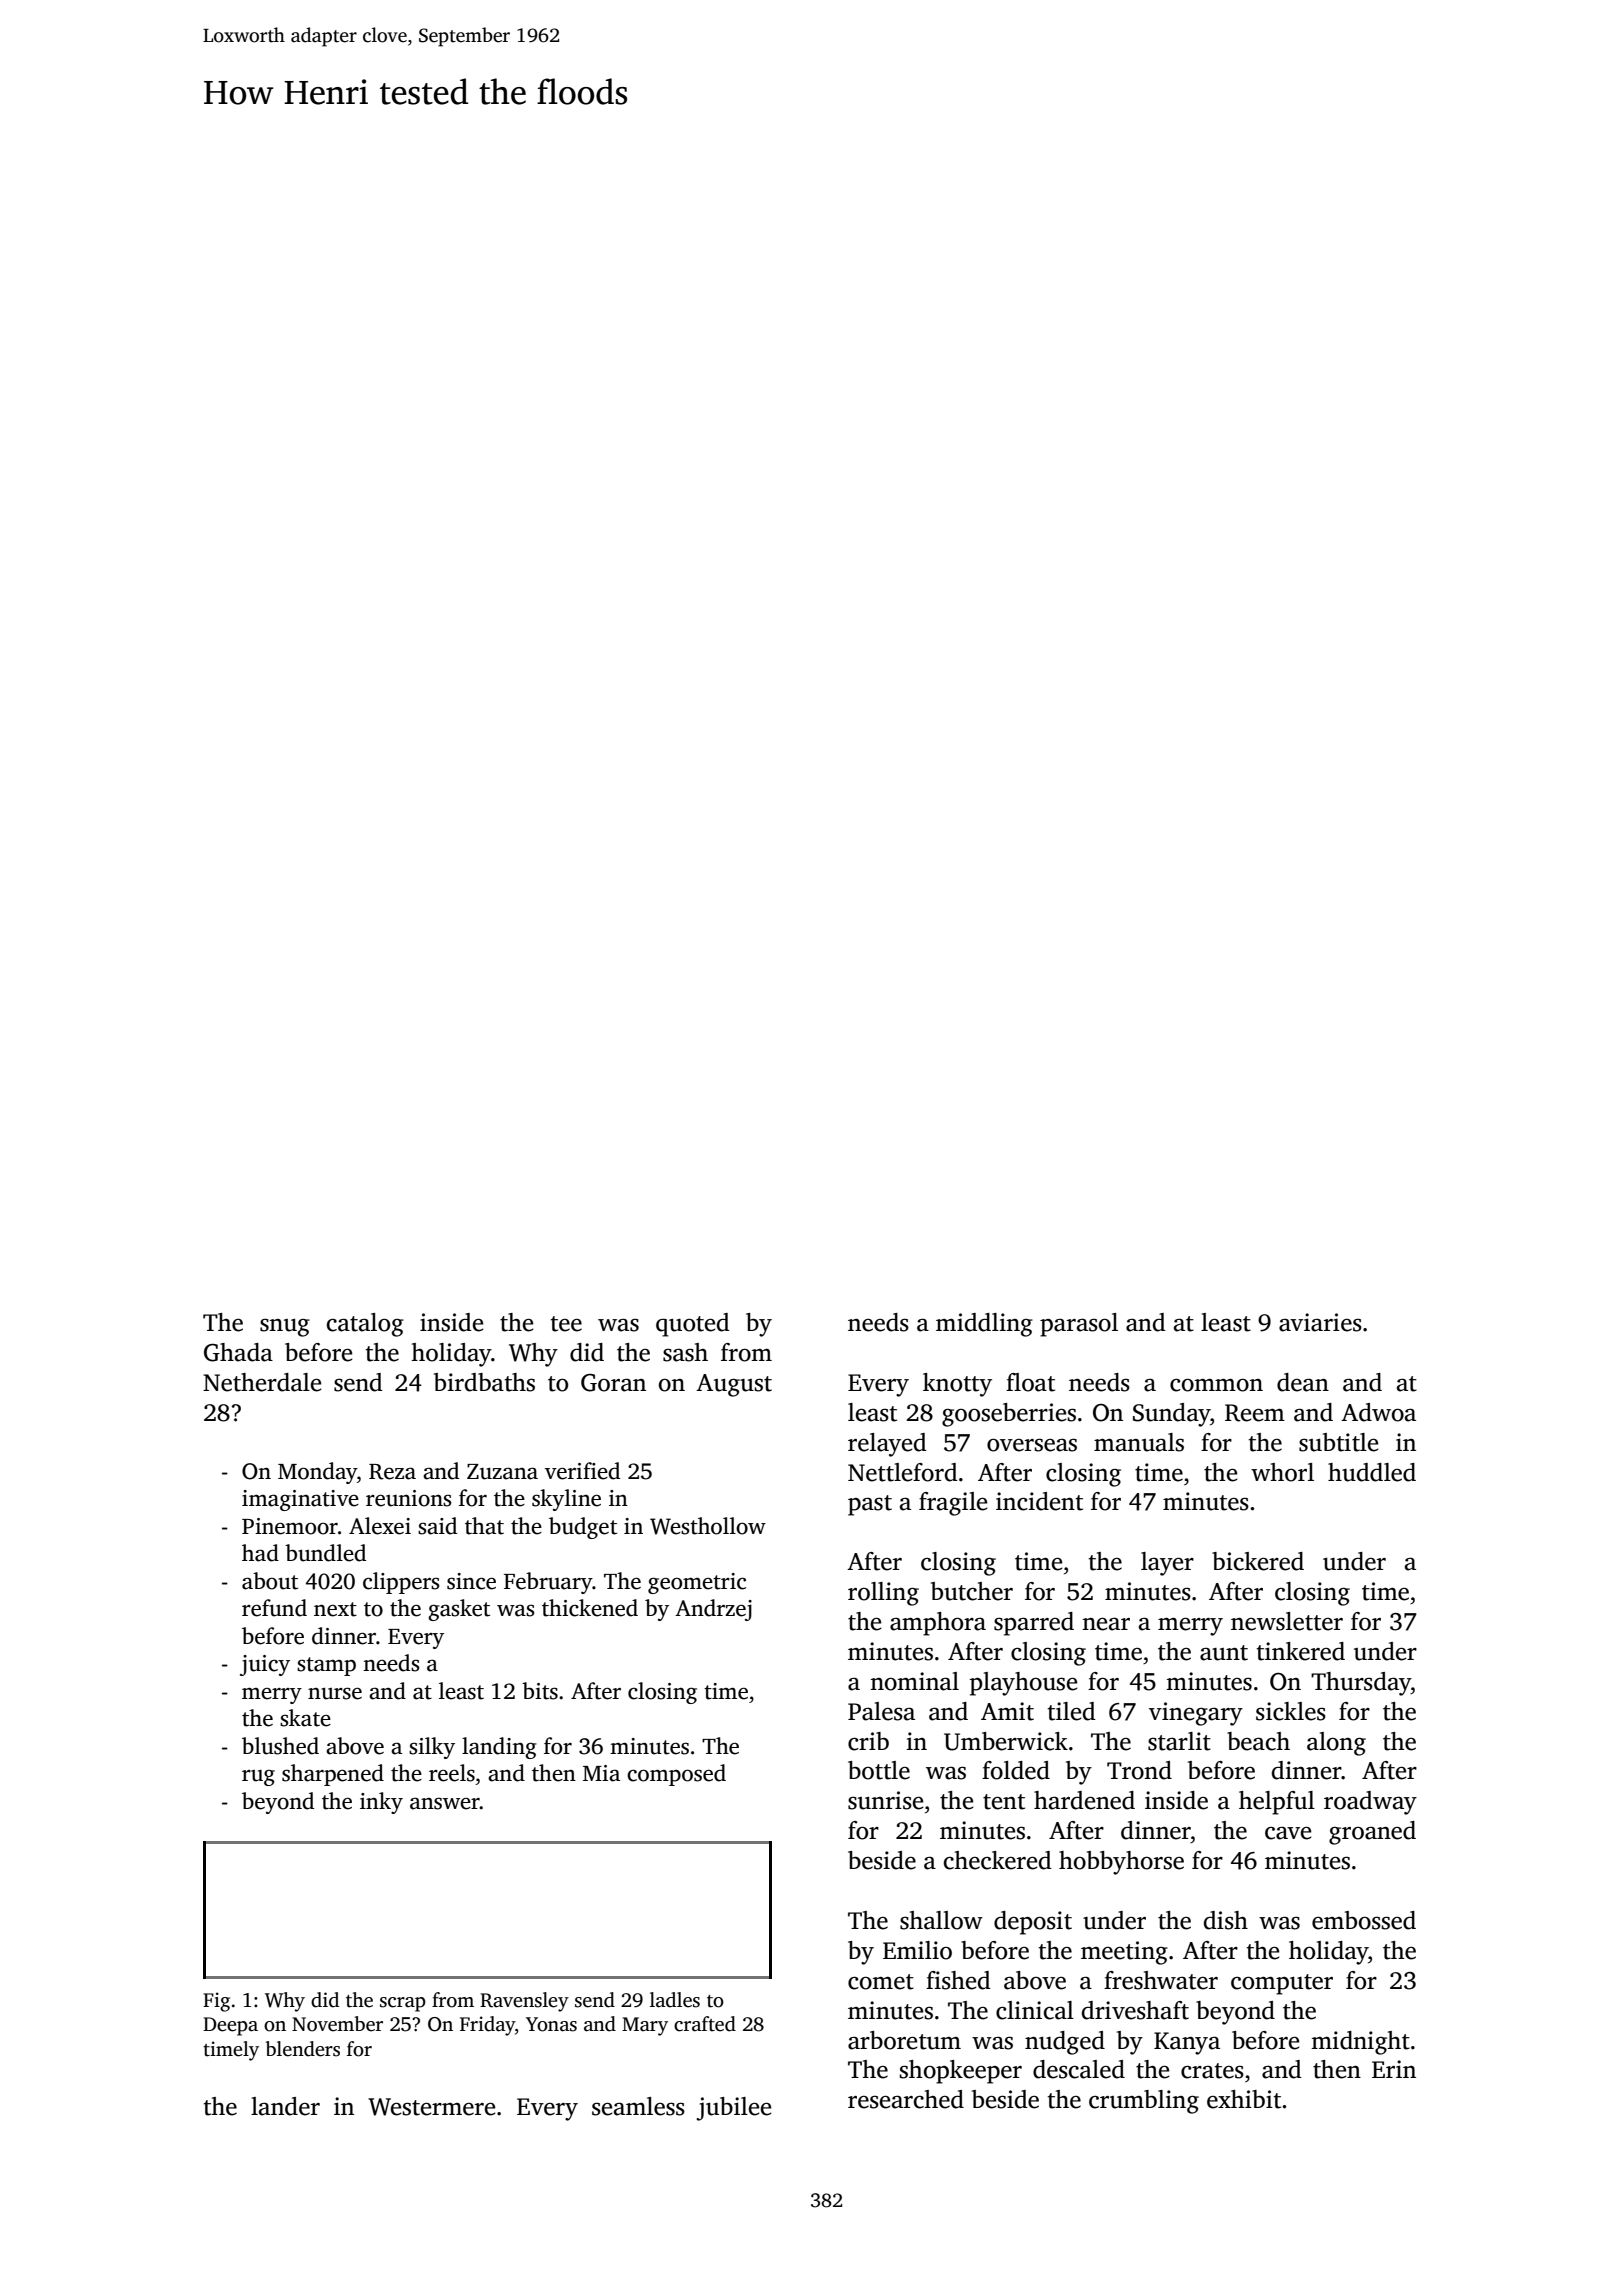  Describe the element at coordinates (885, 1800) in the image. I see `sunrise` at that location.
